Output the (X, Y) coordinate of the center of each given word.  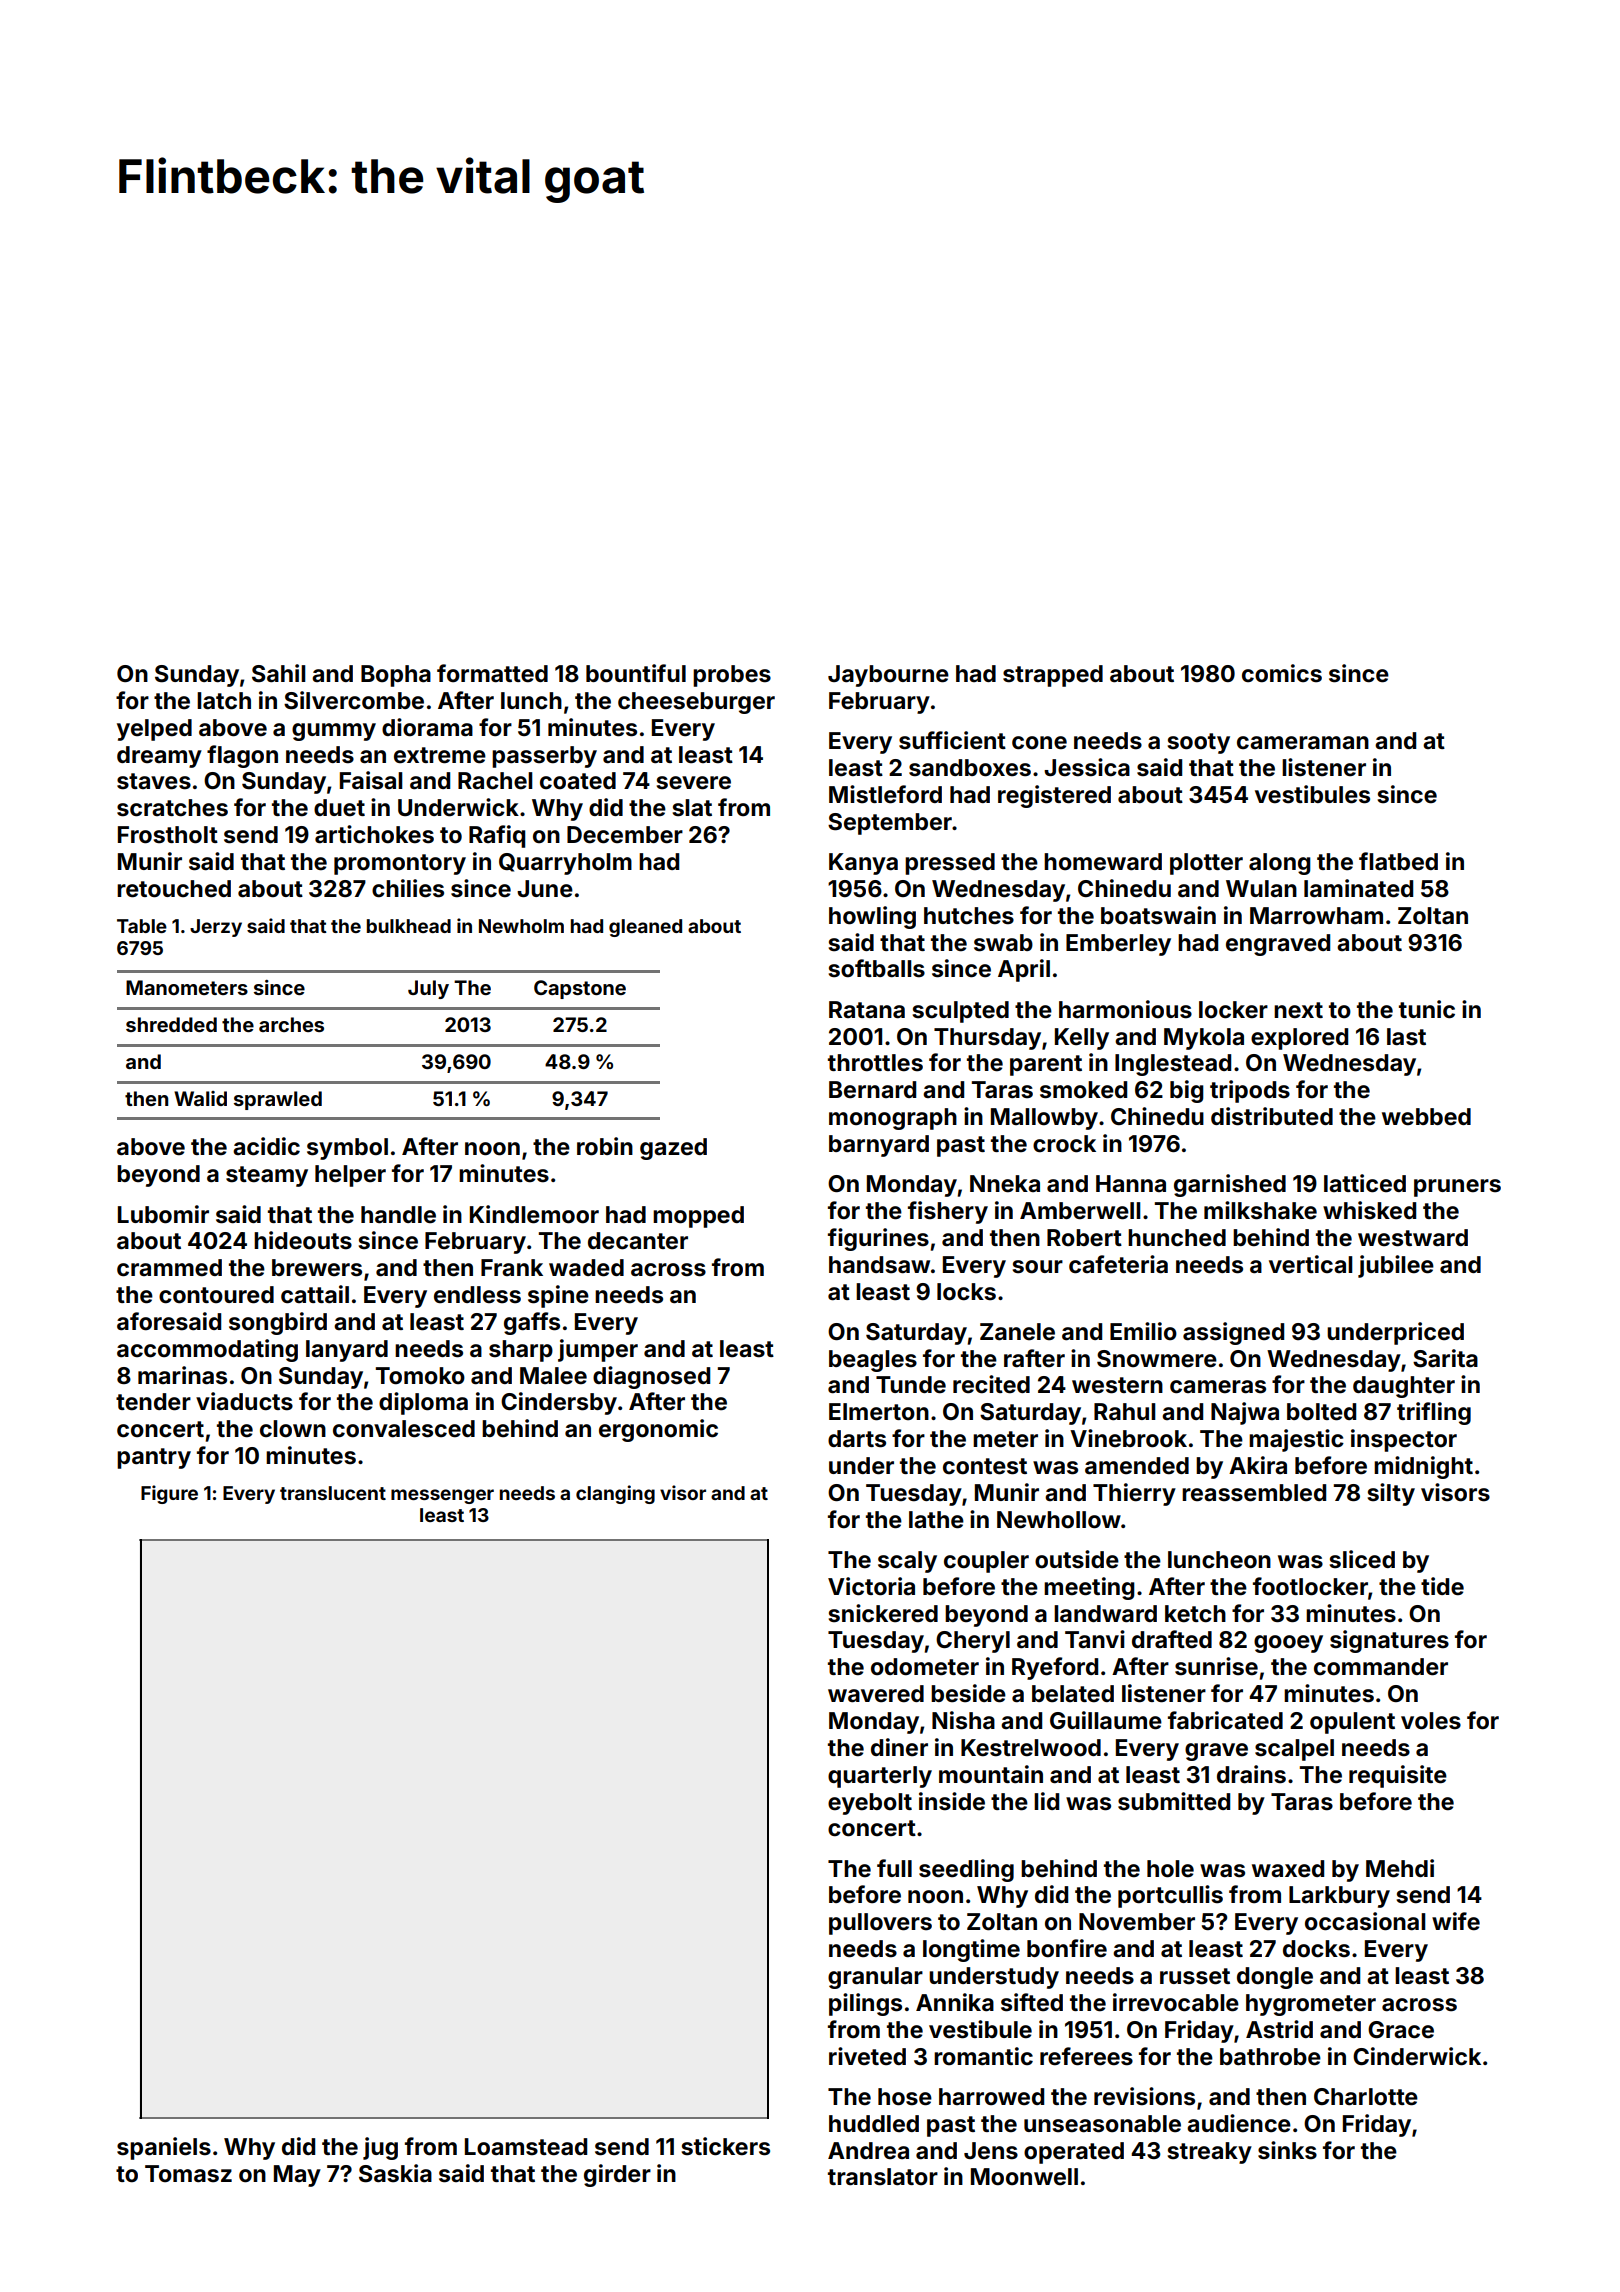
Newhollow (1059, 1520)
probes (732, 676)
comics (1282, 673)
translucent (333, 1493)
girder (617, 2175)
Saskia (395, 2173)
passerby (544, 757)
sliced (1362, 1559)
